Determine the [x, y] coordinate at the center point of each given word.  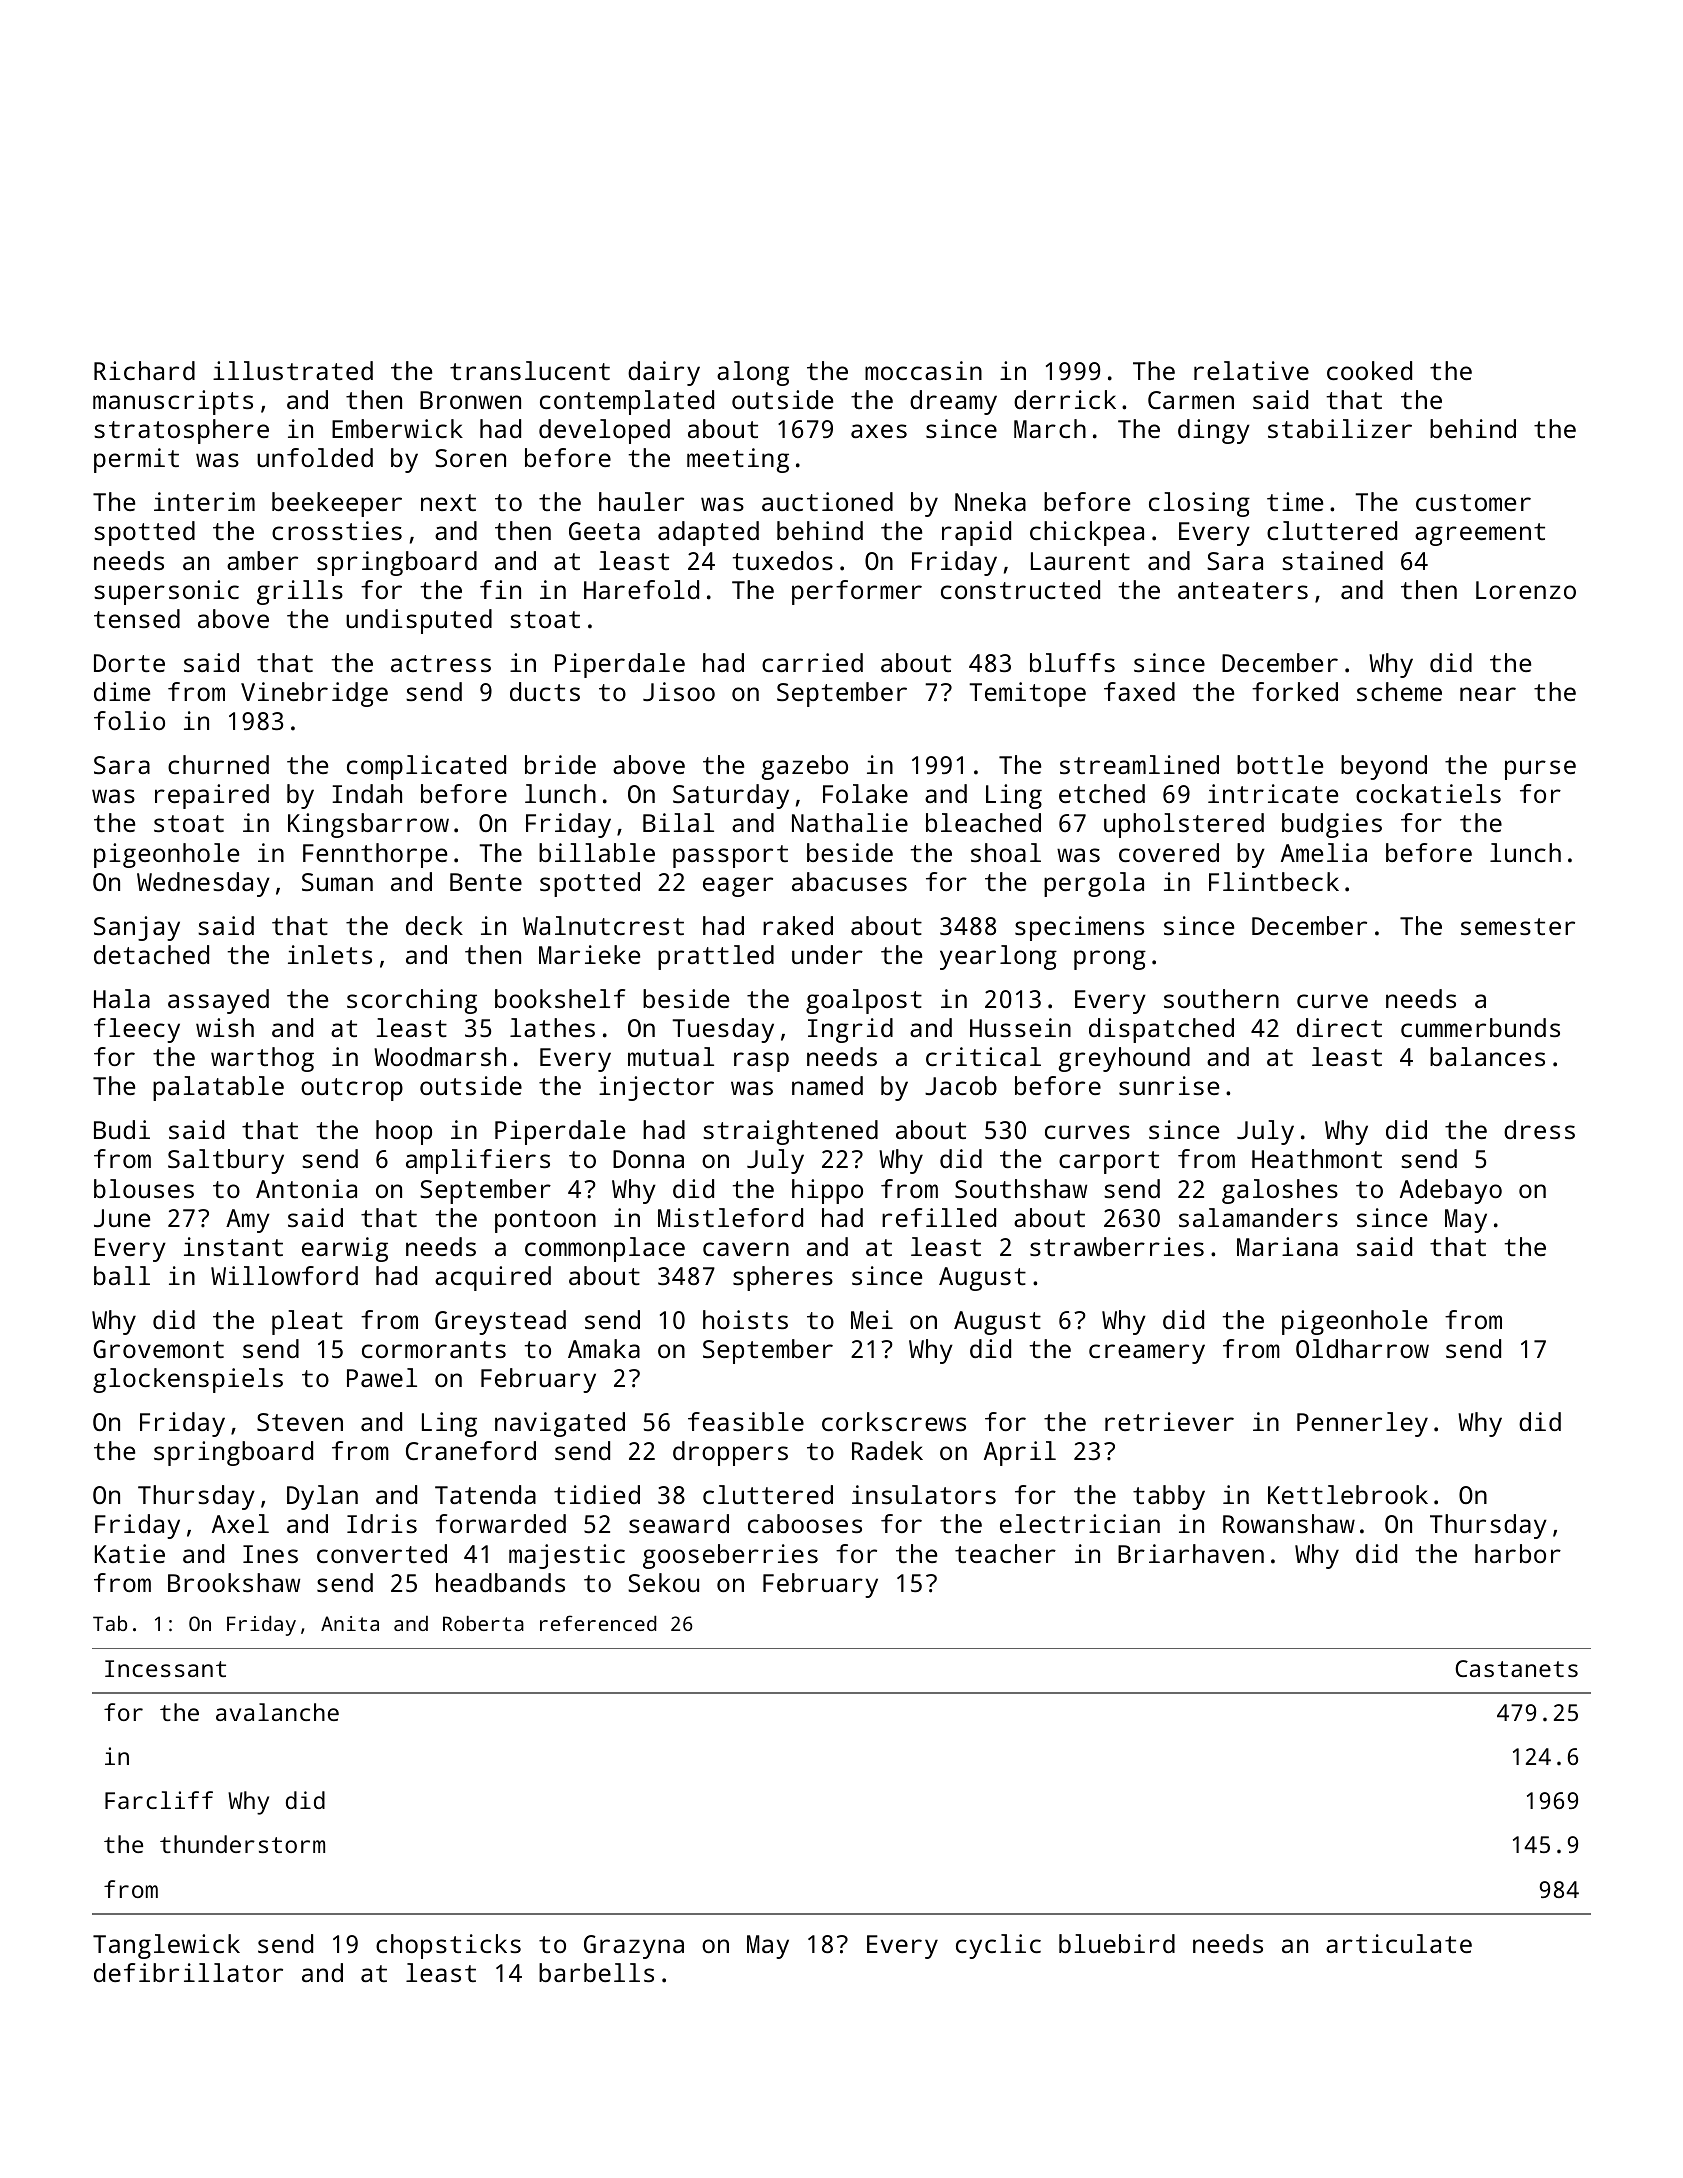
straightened [790, 1132]
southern [1221, 998]
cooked [1369, 370]
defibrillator [188, 1972]
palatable [218, 1088]
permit [136, 460]
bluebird [1117, 1943]
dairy [664, 373]
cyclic [998, 1946]
